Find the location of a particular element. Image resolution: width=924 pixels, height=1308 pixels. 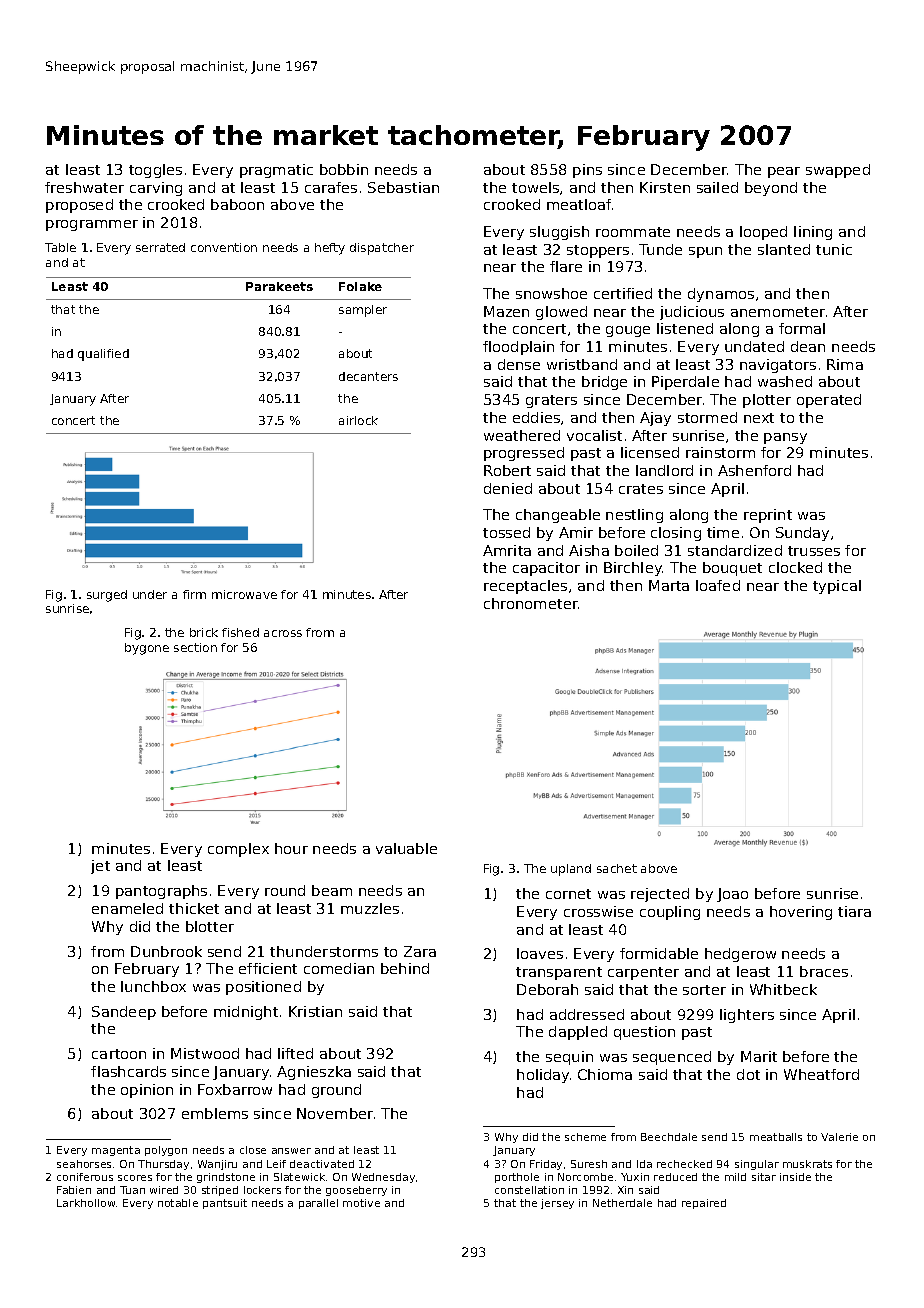

jet is located at coordinates (100, 867).
